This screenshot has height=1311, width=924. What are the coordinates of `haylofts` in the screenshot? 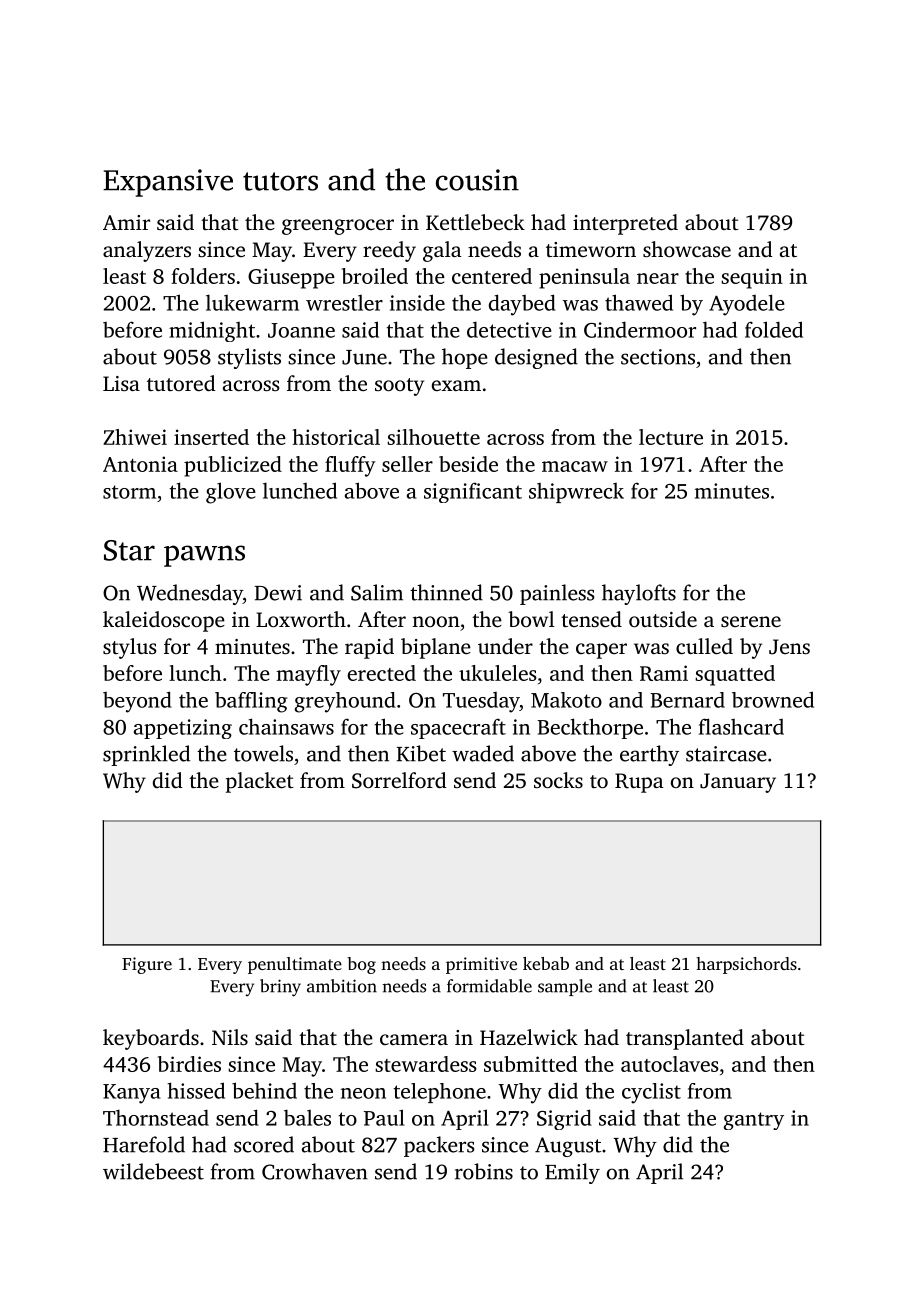 It's located at (639, 594).
